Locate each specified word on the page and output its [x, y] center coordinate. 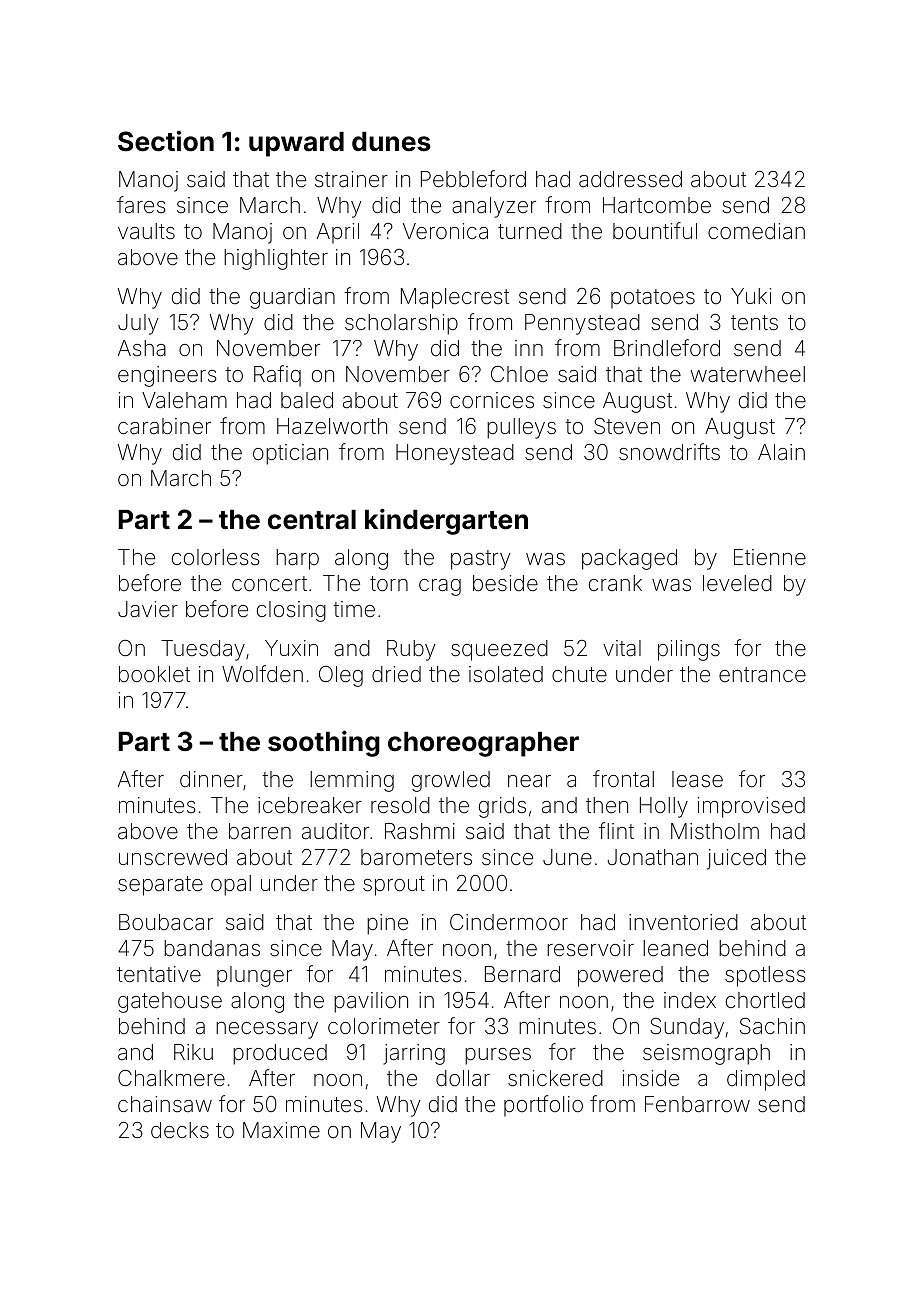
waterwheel [748, 374]
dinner [211, 779]
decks [180, 1130]
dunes [391, 142]
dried [396, 674]
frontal [623, 779]
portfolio [543, 1106]
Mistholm [715, 831]
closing [291, 611]
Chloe [519, 374]
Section [166, 141]
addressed [630, 179]
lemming [352, 781]
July [138, 324]
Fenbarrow [697, 1104]
